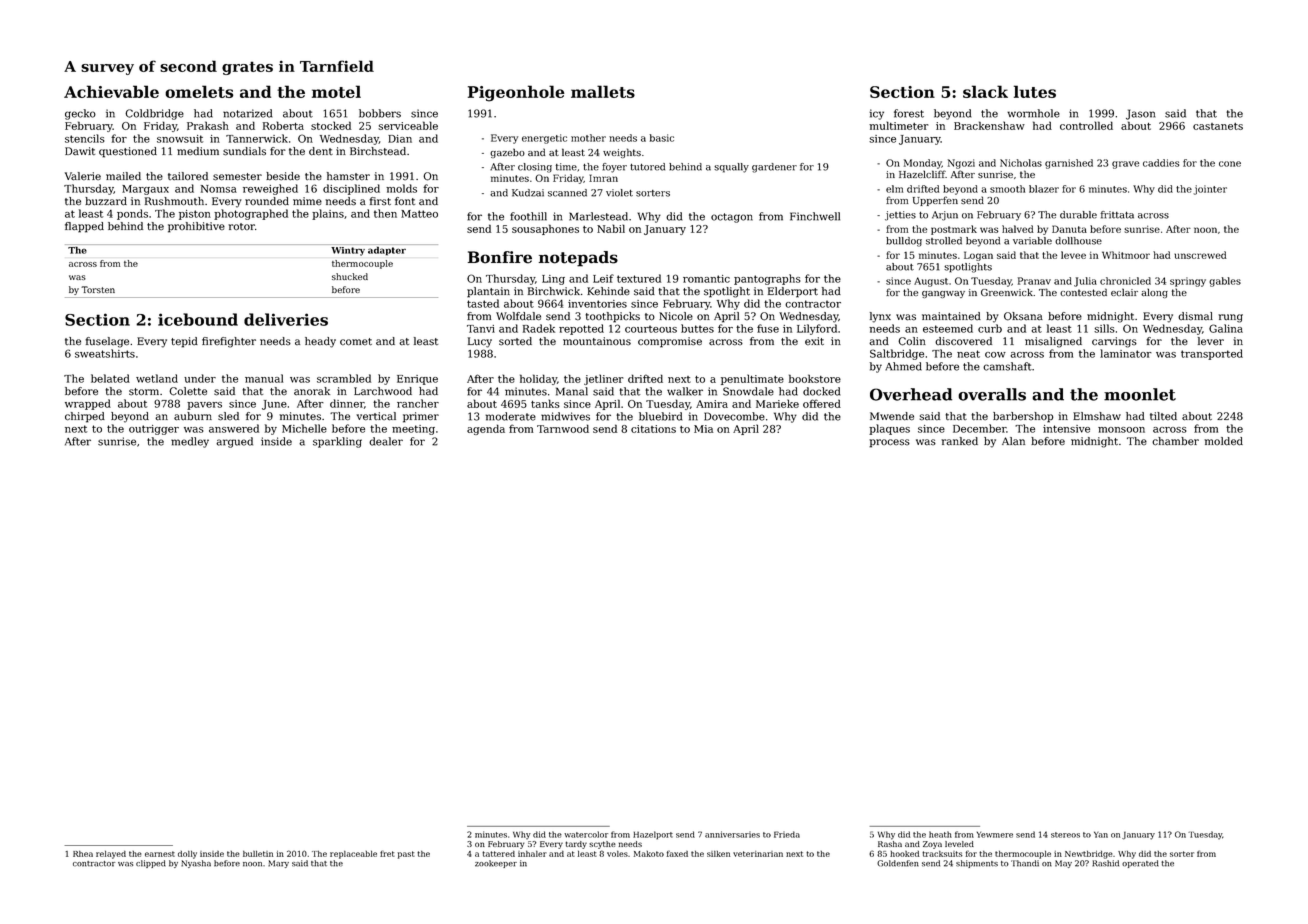 The width and height of the screenshot is (1308, 924). Describe the element at coordinates (408, 125) in the screenshot. I see `serviceable` at that location.
